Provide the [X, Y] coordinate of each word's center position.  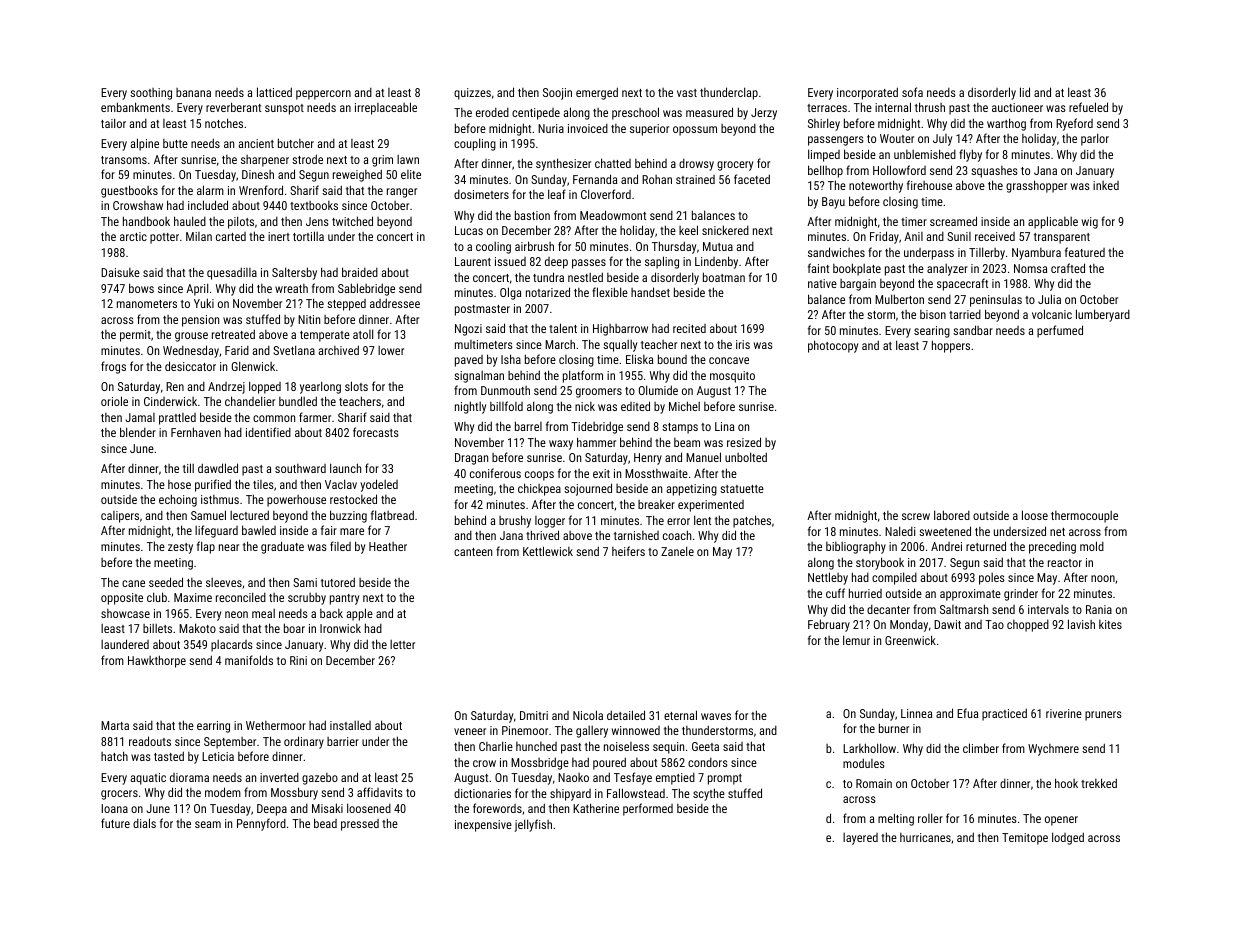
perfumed [1060, 331]
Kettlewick [548, 551]
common [274, 418]
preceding [1052, 547]
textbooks [314, 205]
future [115, 823]
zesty [180, 548]
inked [1106, 185]
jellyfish [533, 825]
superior [649, 130]
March [560, 344]
